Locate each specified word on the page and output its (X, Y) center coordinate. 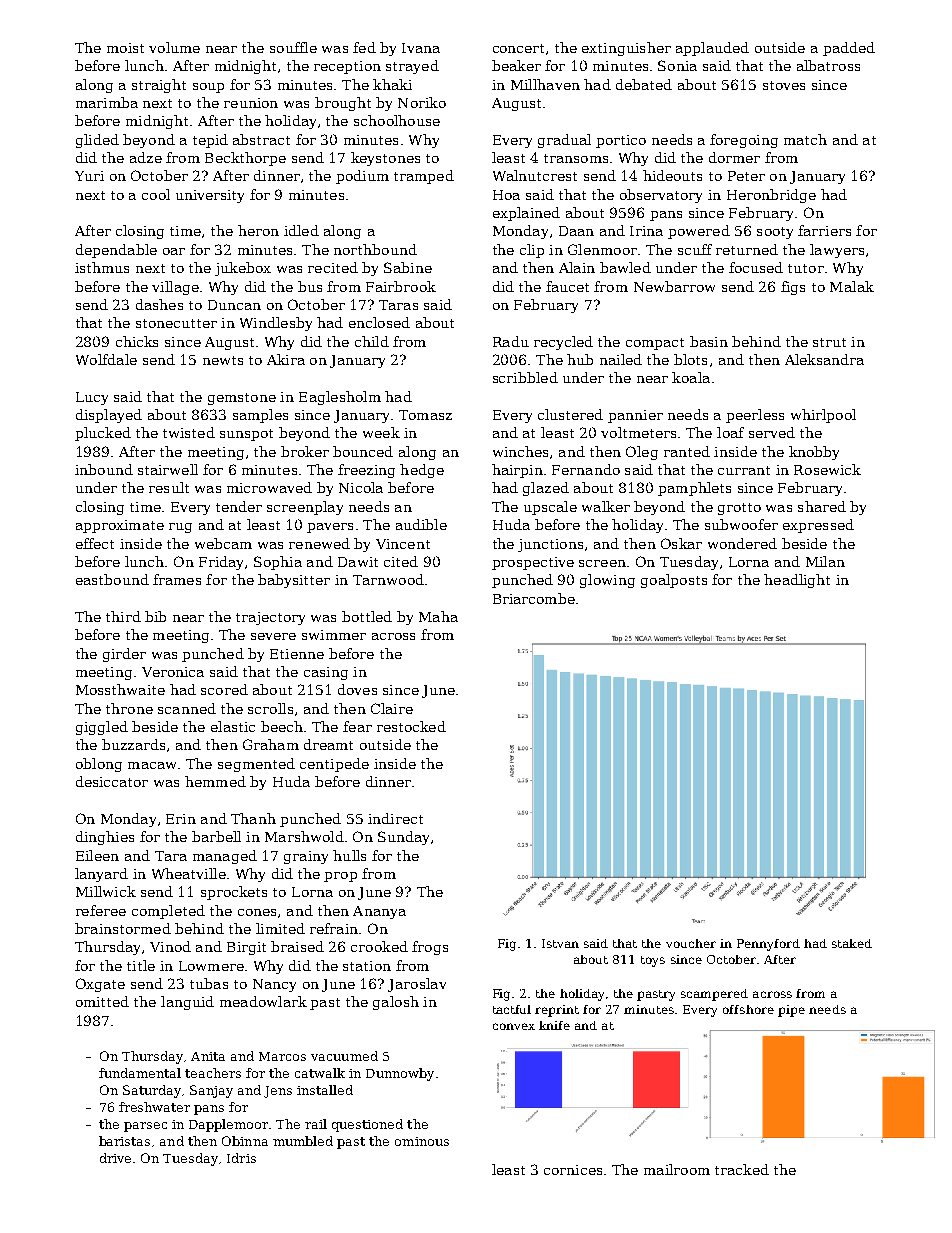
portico (621, 141)
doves (357, 689)
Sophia (278, 563)
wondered (742, 543)
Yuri (89, 176)
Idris (241, 1158)
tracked (742, 1169)
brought (343, 104)
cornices (573, 1170)
